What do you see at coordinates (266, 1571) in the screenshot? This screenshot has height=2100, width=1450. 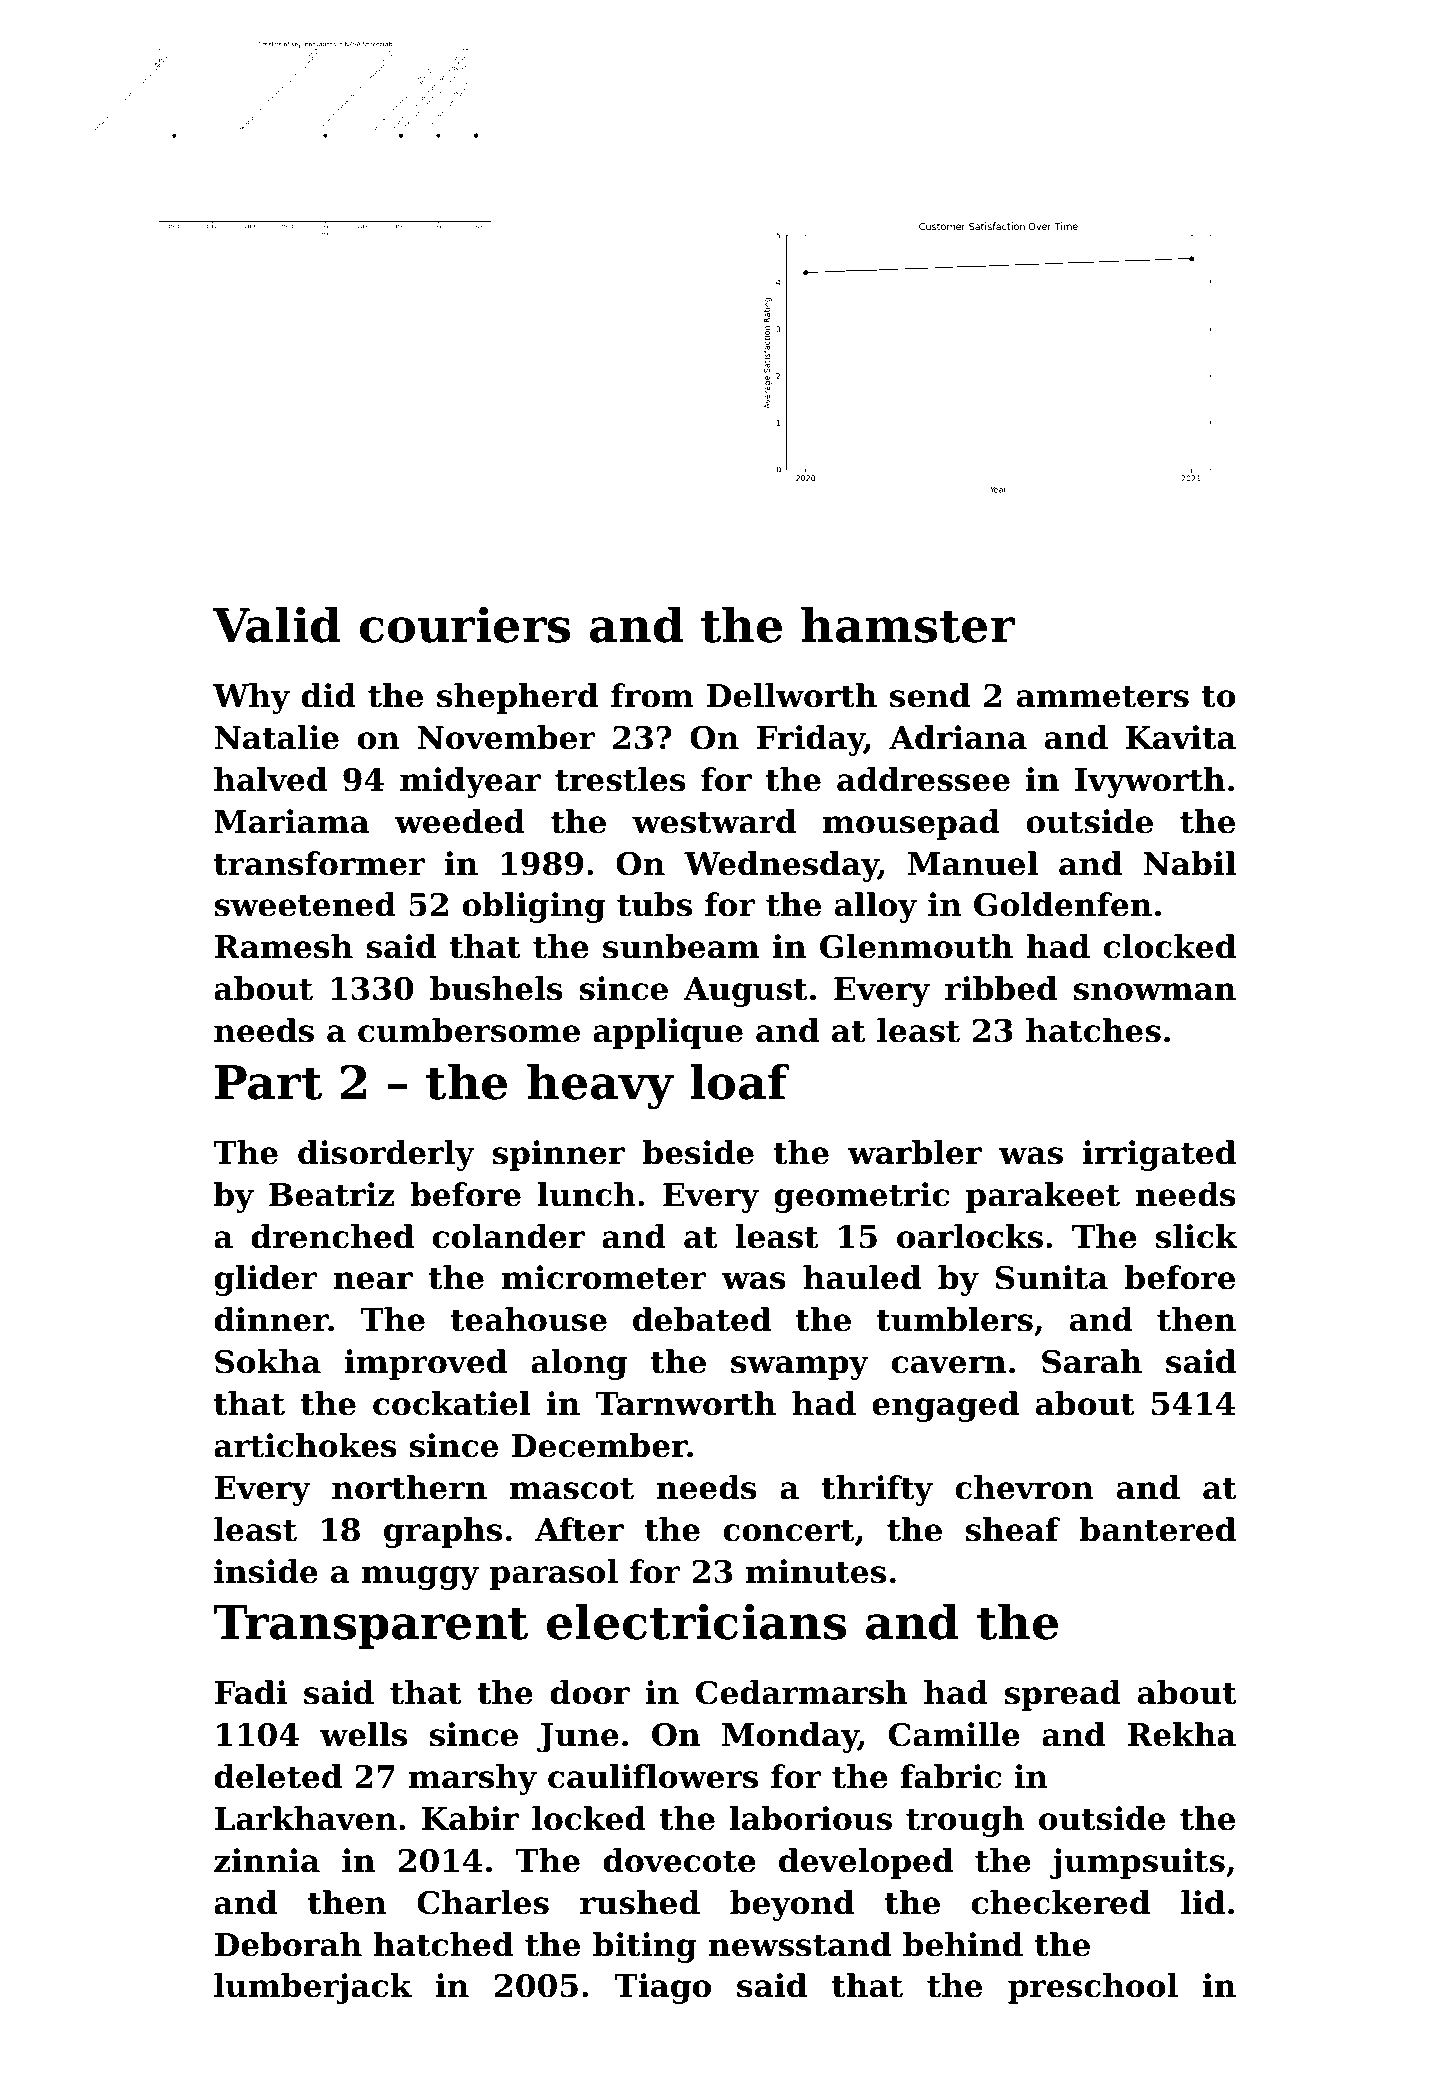 I see `inside` at bounding box center [266, 1571].
